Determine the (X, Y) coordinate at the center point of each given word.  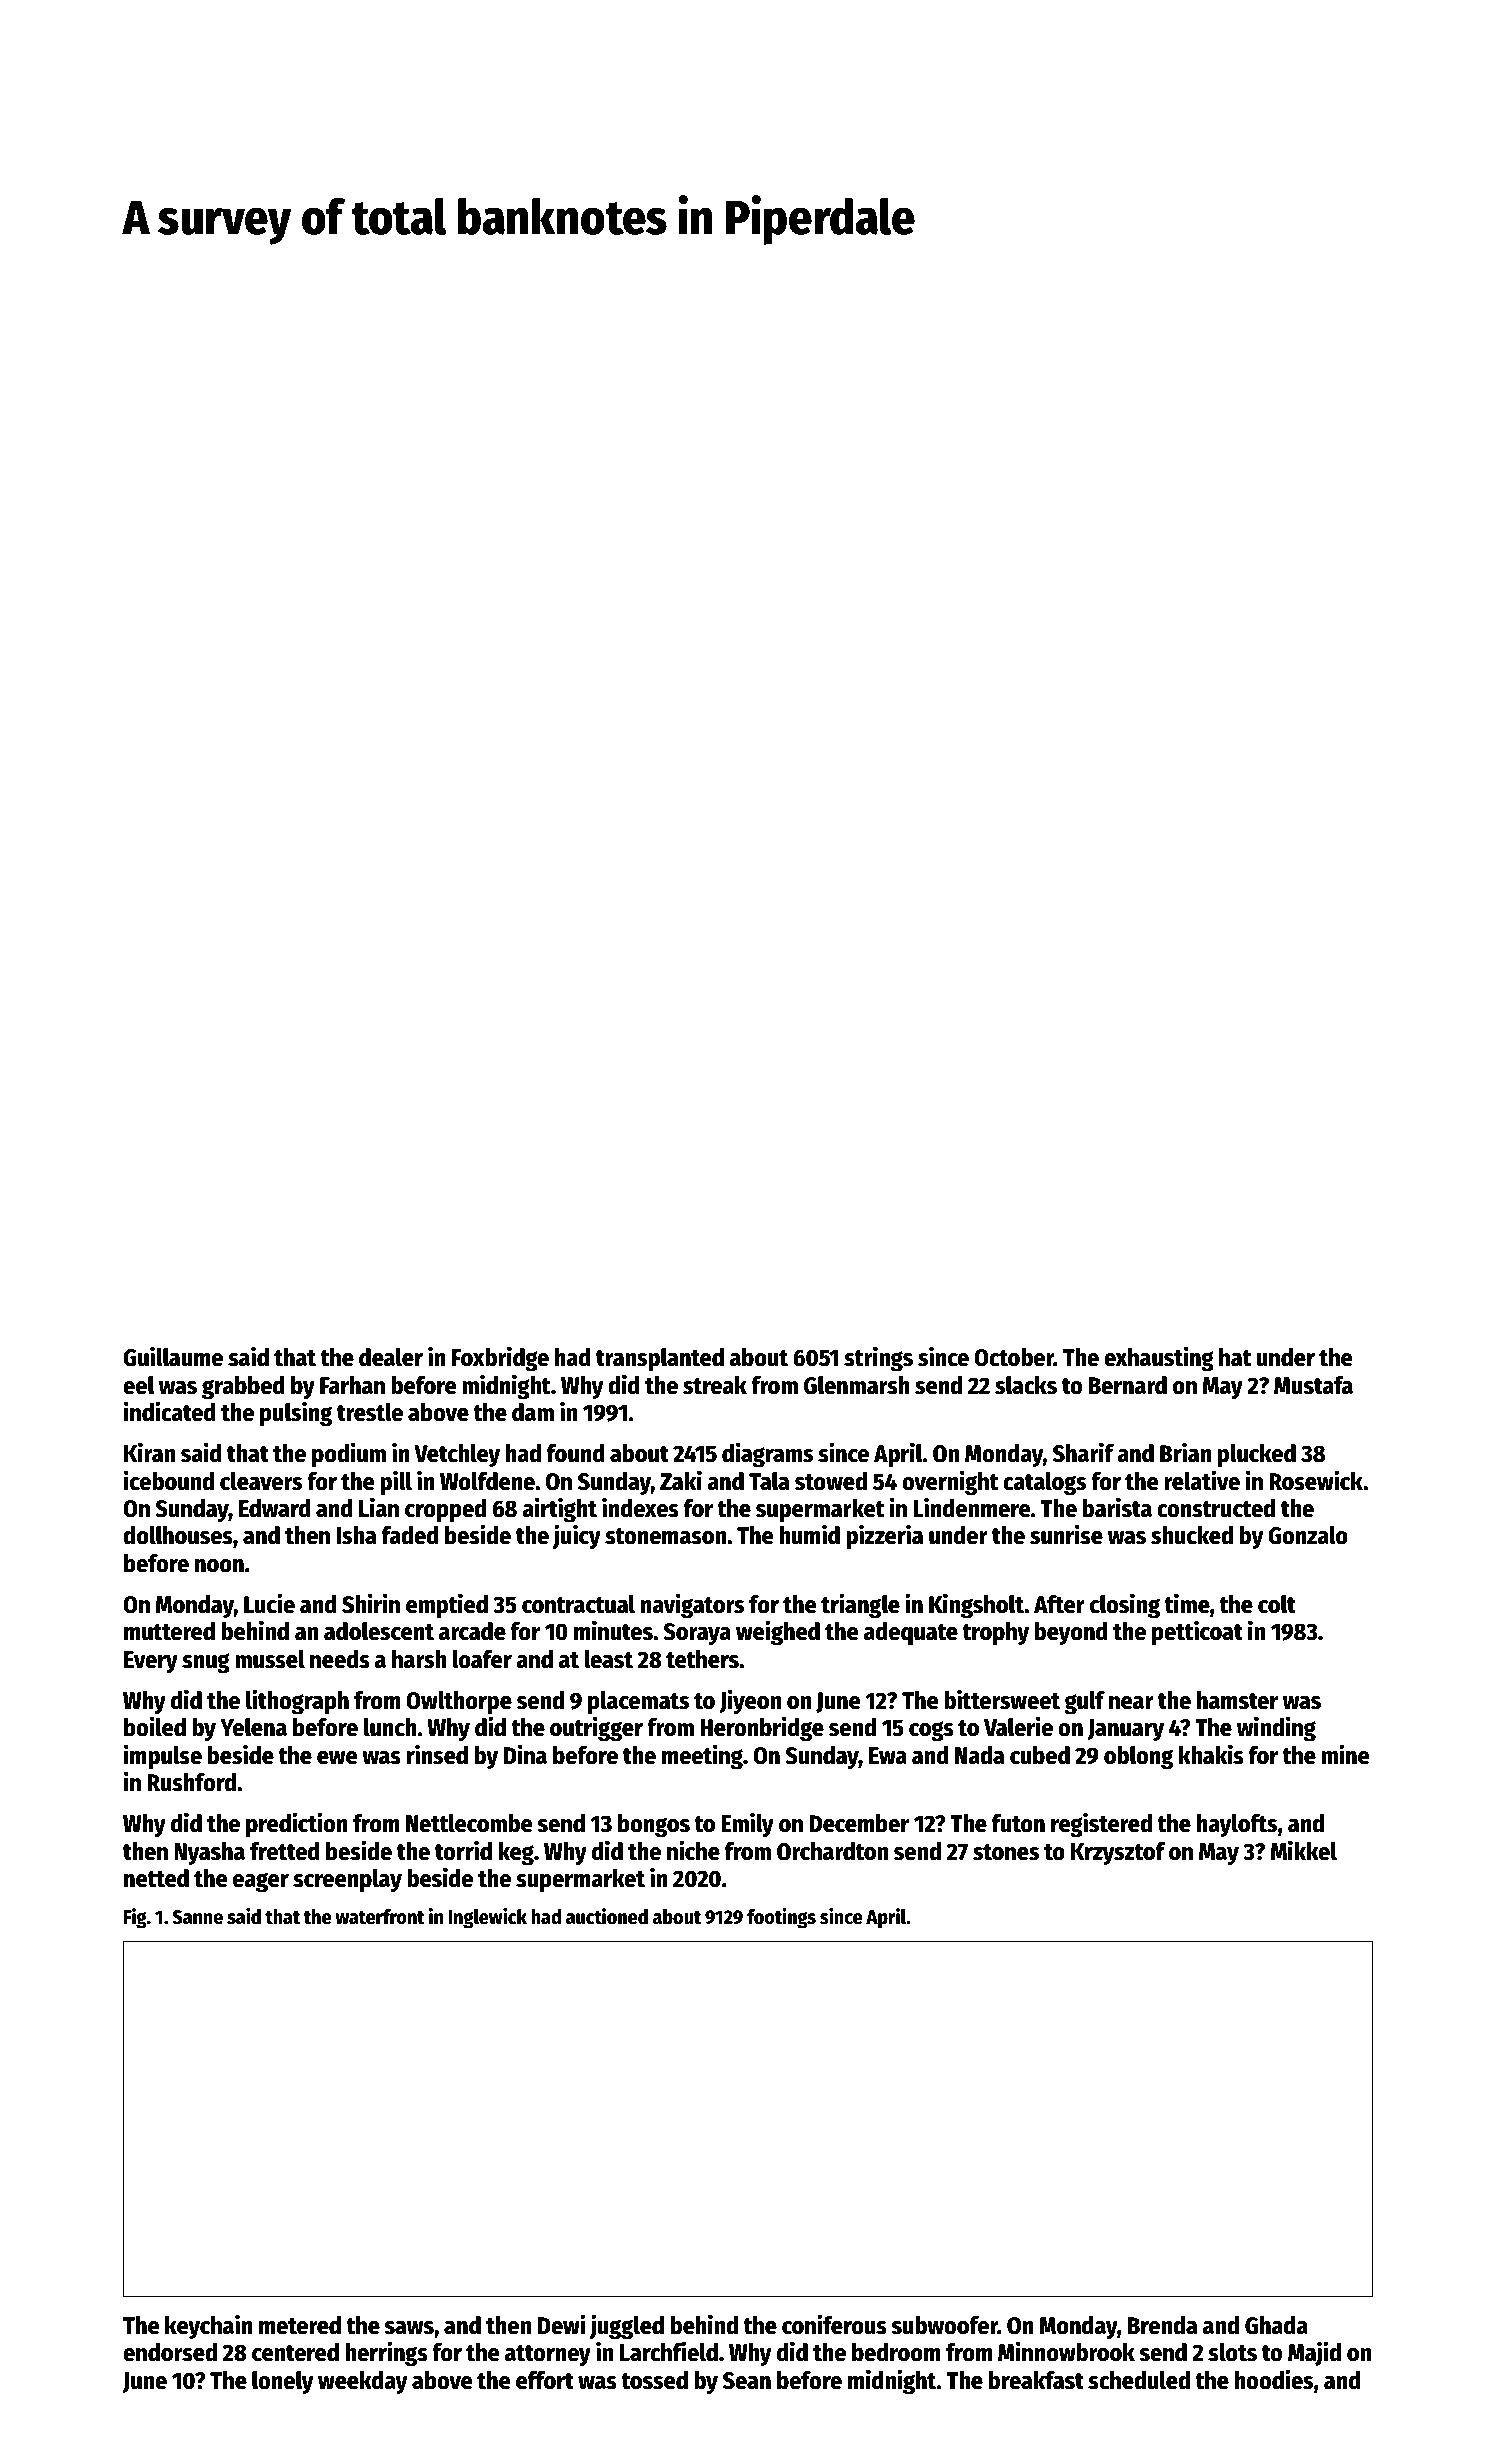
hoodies (1274, 2379)
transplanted (660, 1359)
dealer (391, 1357)
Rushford (191, 1782)
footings (781, 1918)
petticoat (1197, 1633)
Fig (135, 1918)
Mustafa (1313, 1385)
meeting (702, 1757)
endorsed (170, 2352)
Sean (747, 2381)
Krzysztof (1118, 1854)
